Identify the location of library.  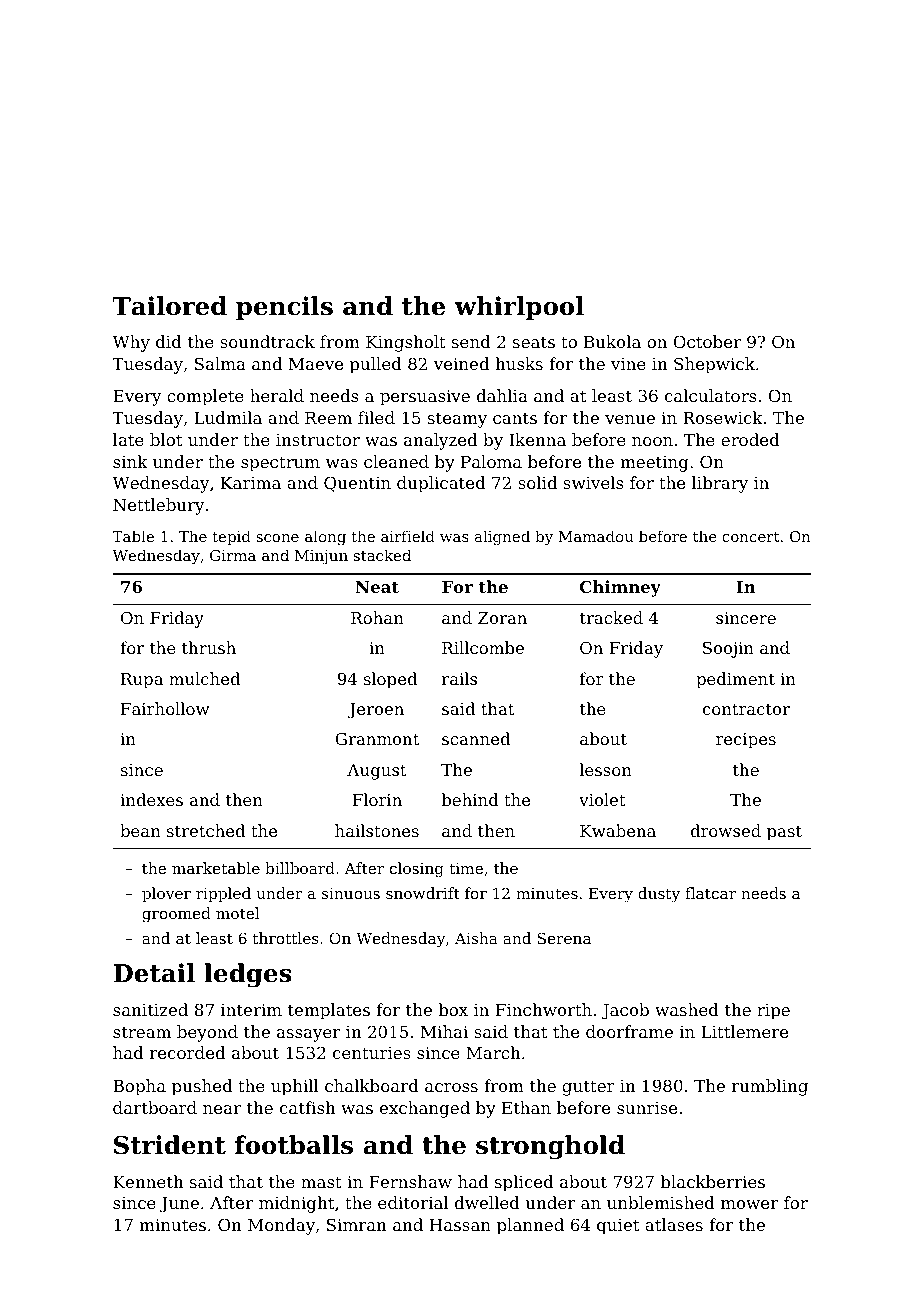
(720, 484).
